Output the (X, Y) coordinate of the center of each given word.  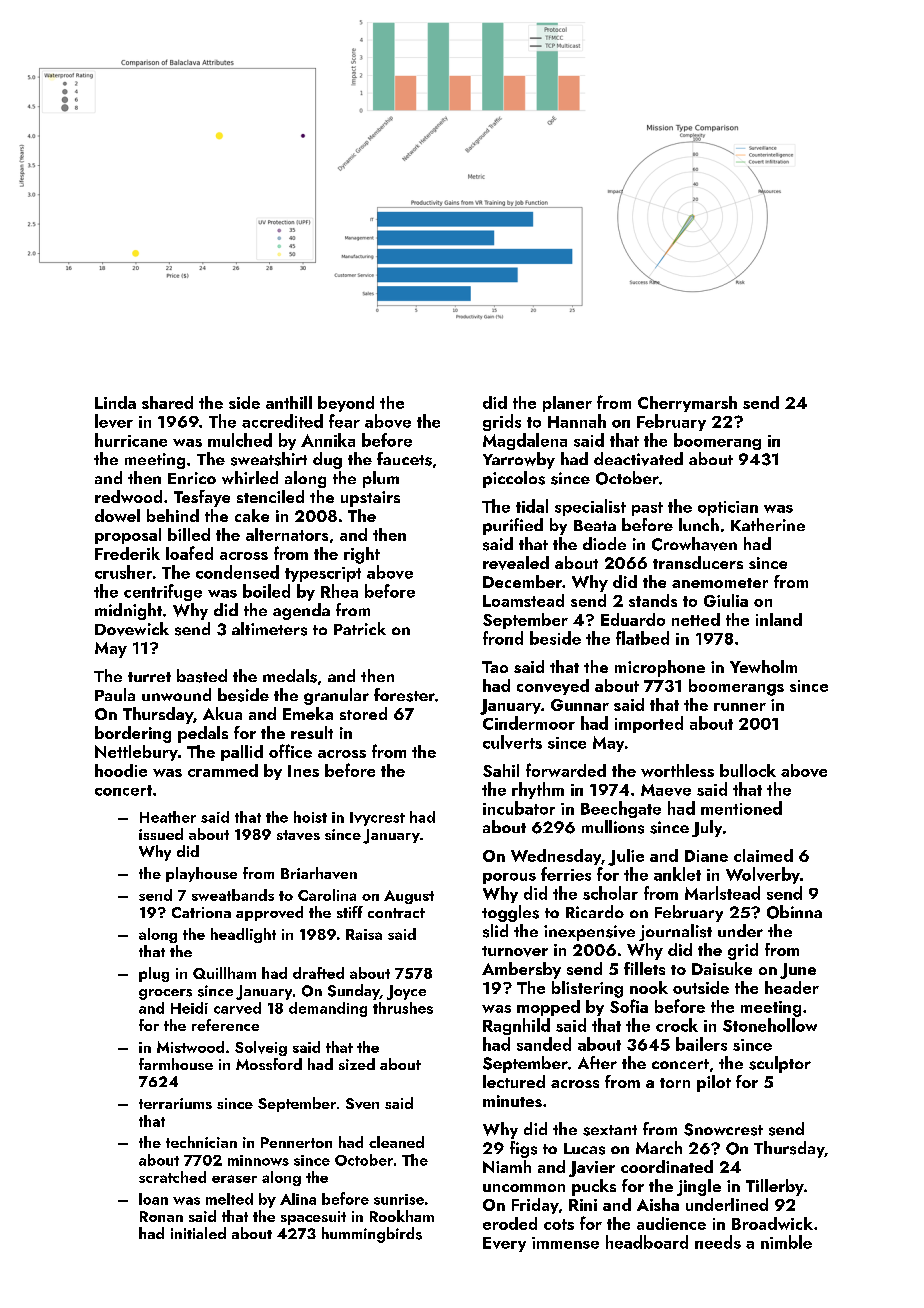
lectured (514, 1081)
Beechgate (621, 809)
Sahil (501, 770)
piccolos (514, 479)
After (597, 1062)
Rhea (339, 591)
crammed (223, 770)
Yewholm (763, 666)
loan (153, 1199)
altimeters (269, 629)
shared (167, 402)
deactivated (638, 459)
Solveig (261, 1048)
